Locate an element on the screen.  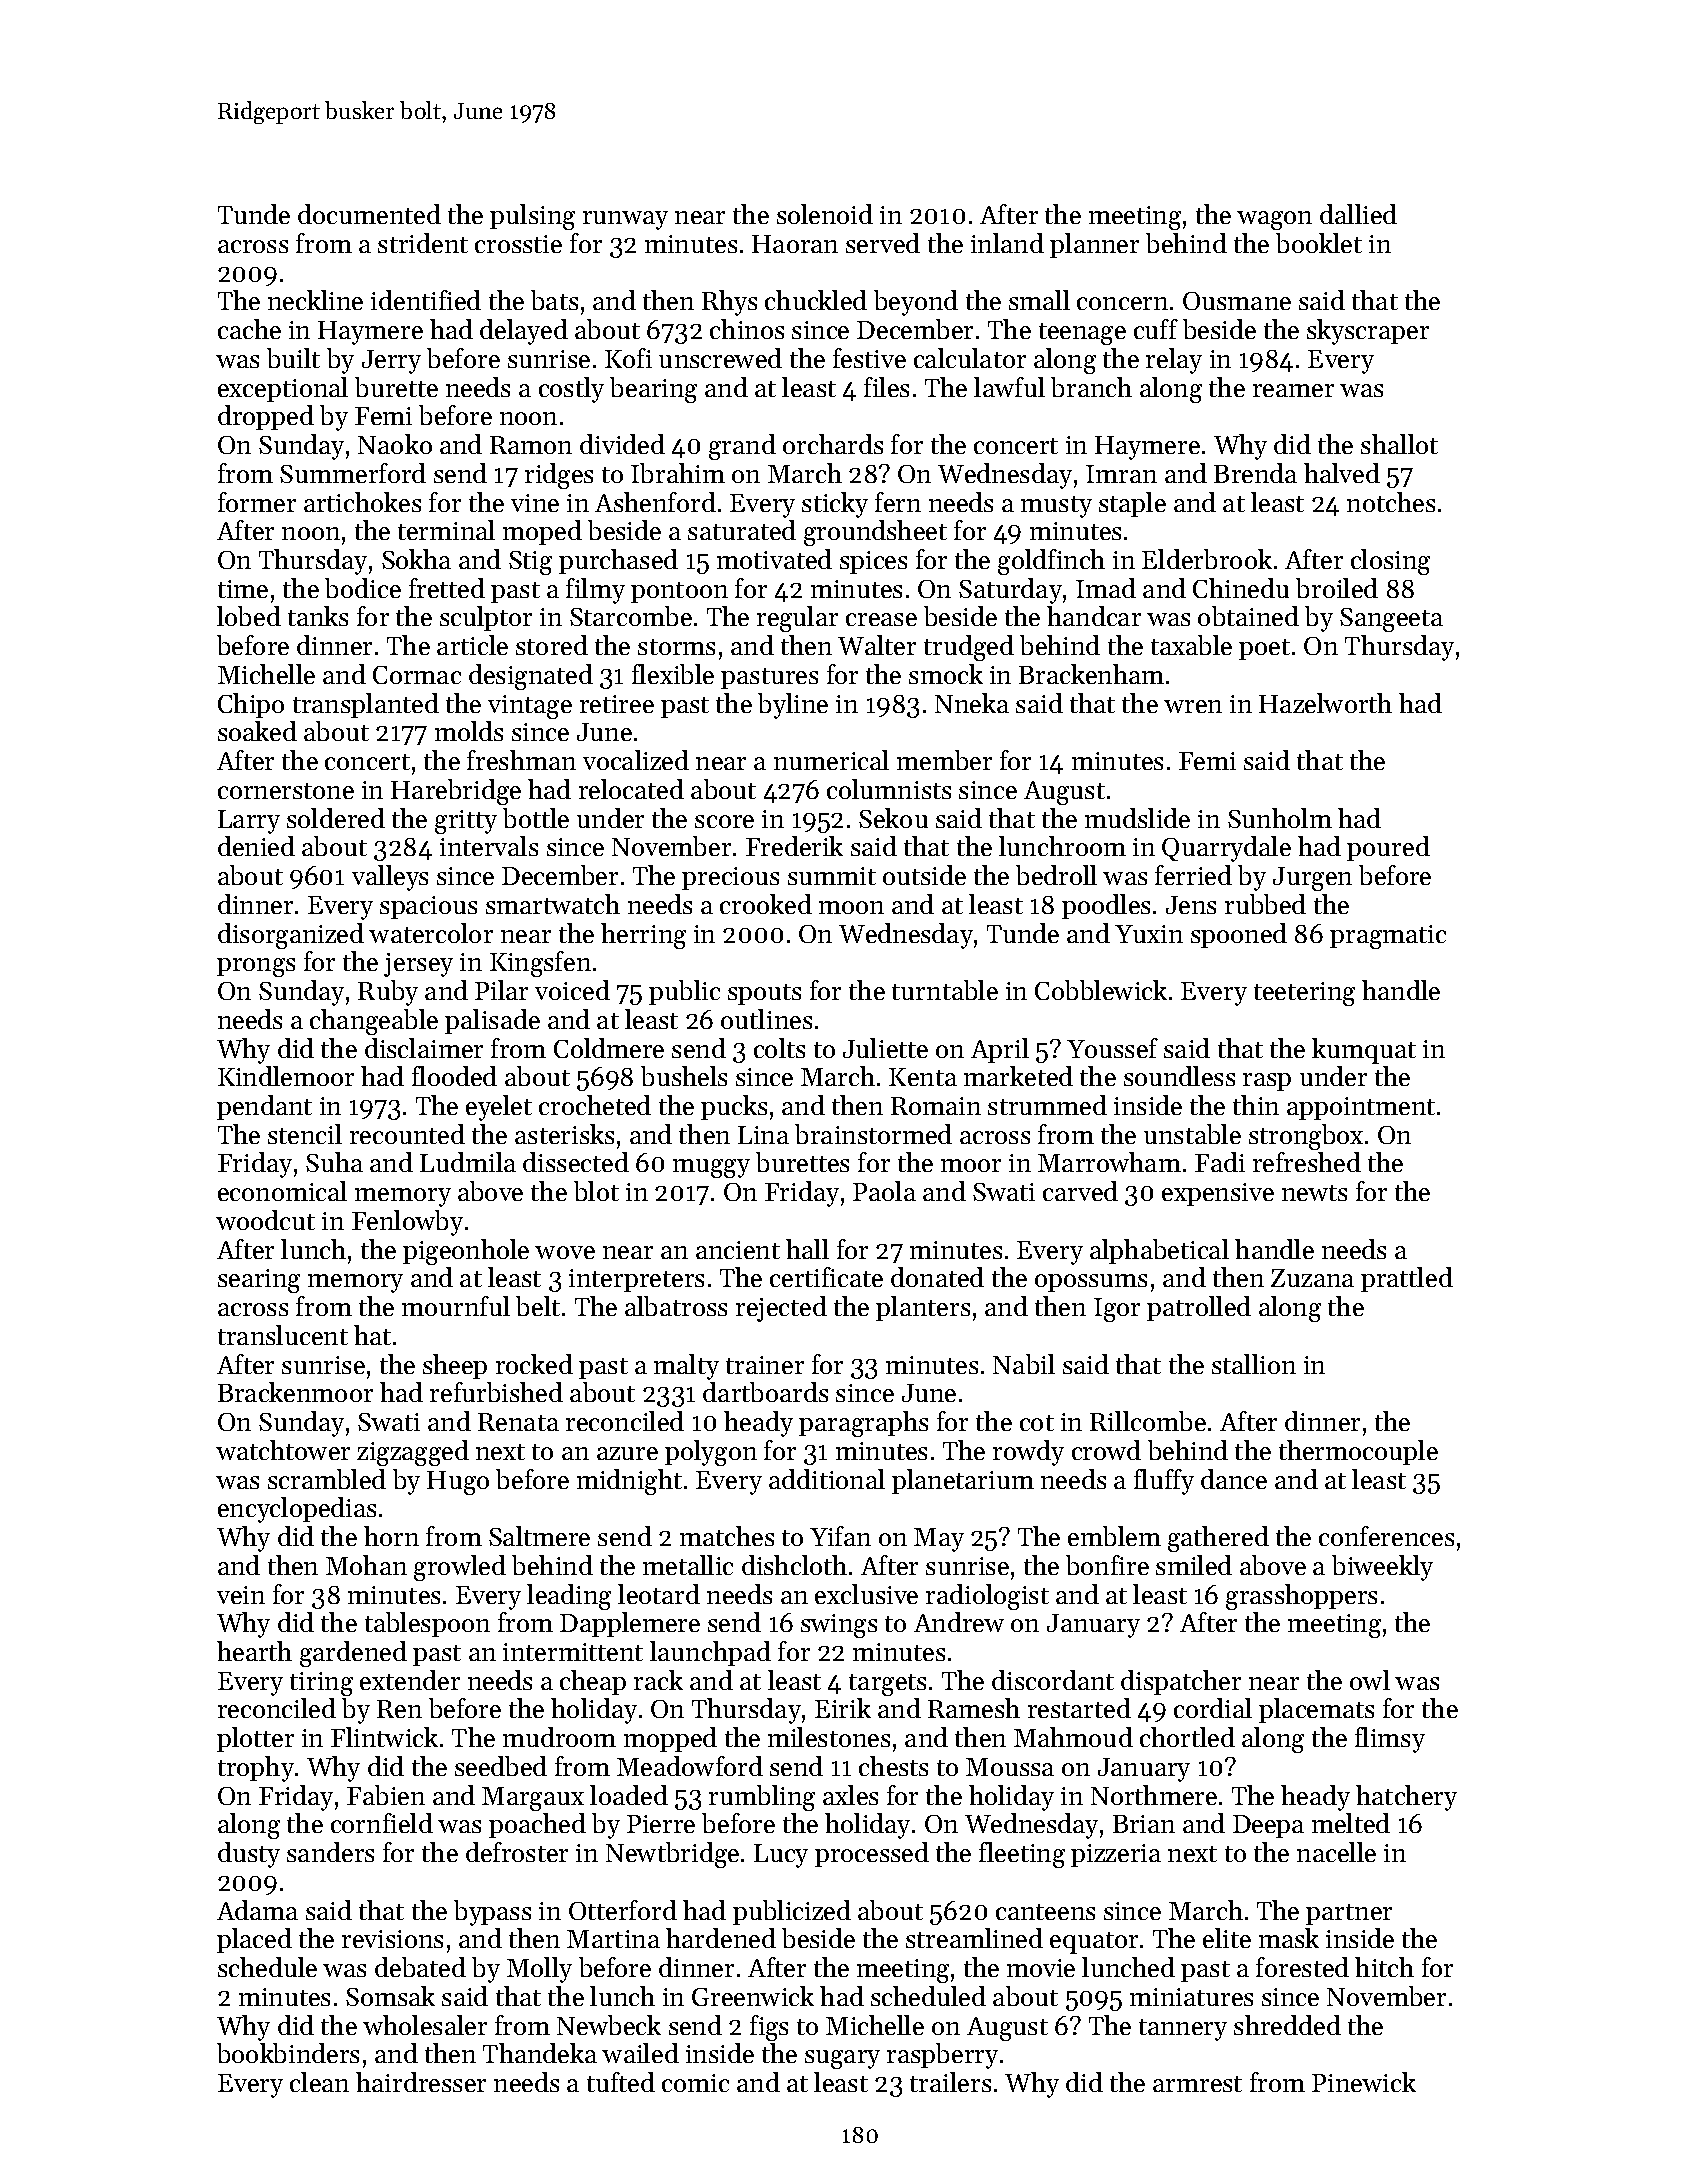
soldered is located at coordinates (336, 818).
